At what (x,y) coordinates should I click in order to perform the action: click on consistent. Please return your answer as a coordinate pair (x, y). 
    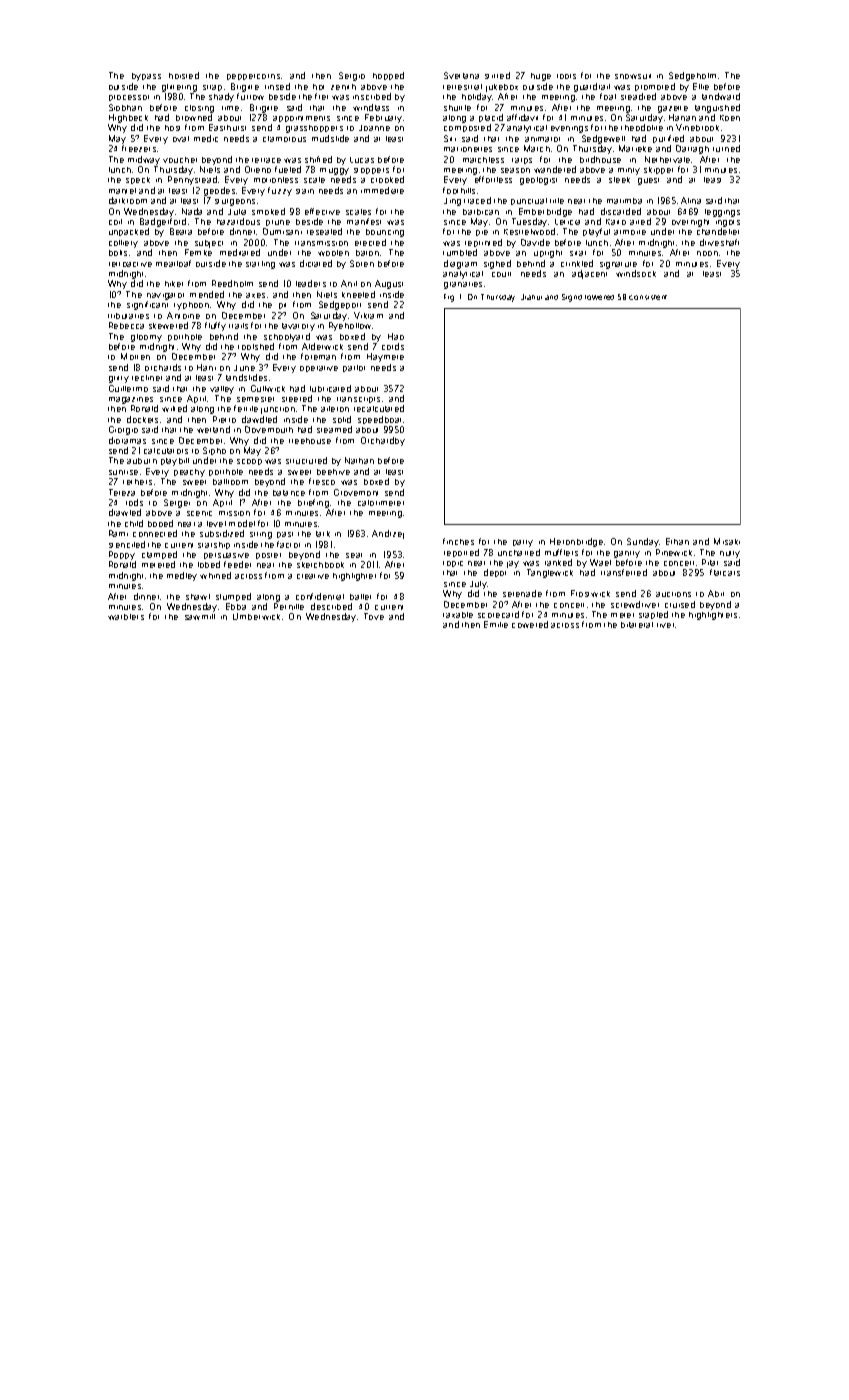
    Looking at the image, I should click on (648, 297).
